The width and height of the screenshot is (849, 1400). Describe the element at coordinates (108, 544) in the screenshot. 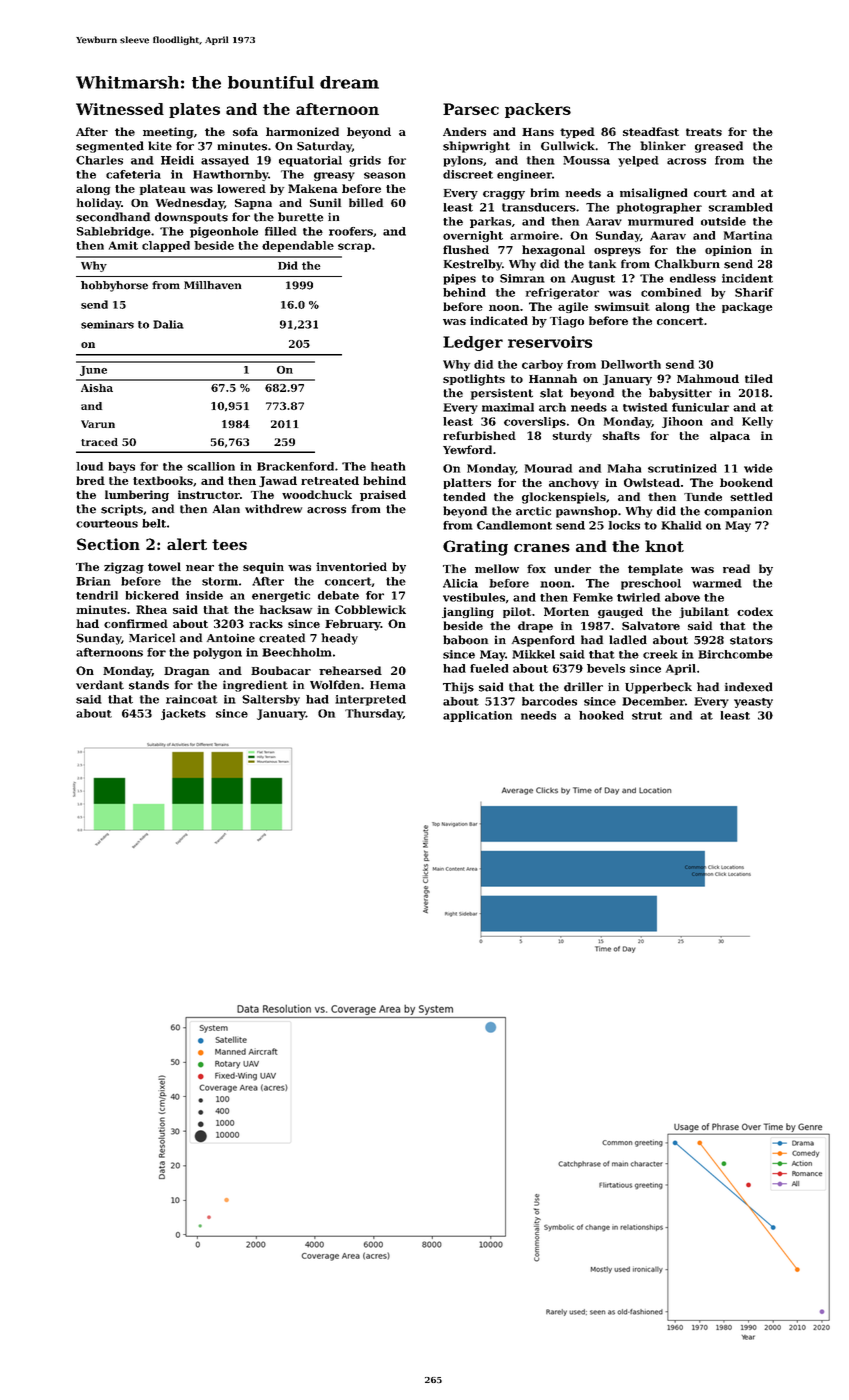

I see `Section` at that location.
